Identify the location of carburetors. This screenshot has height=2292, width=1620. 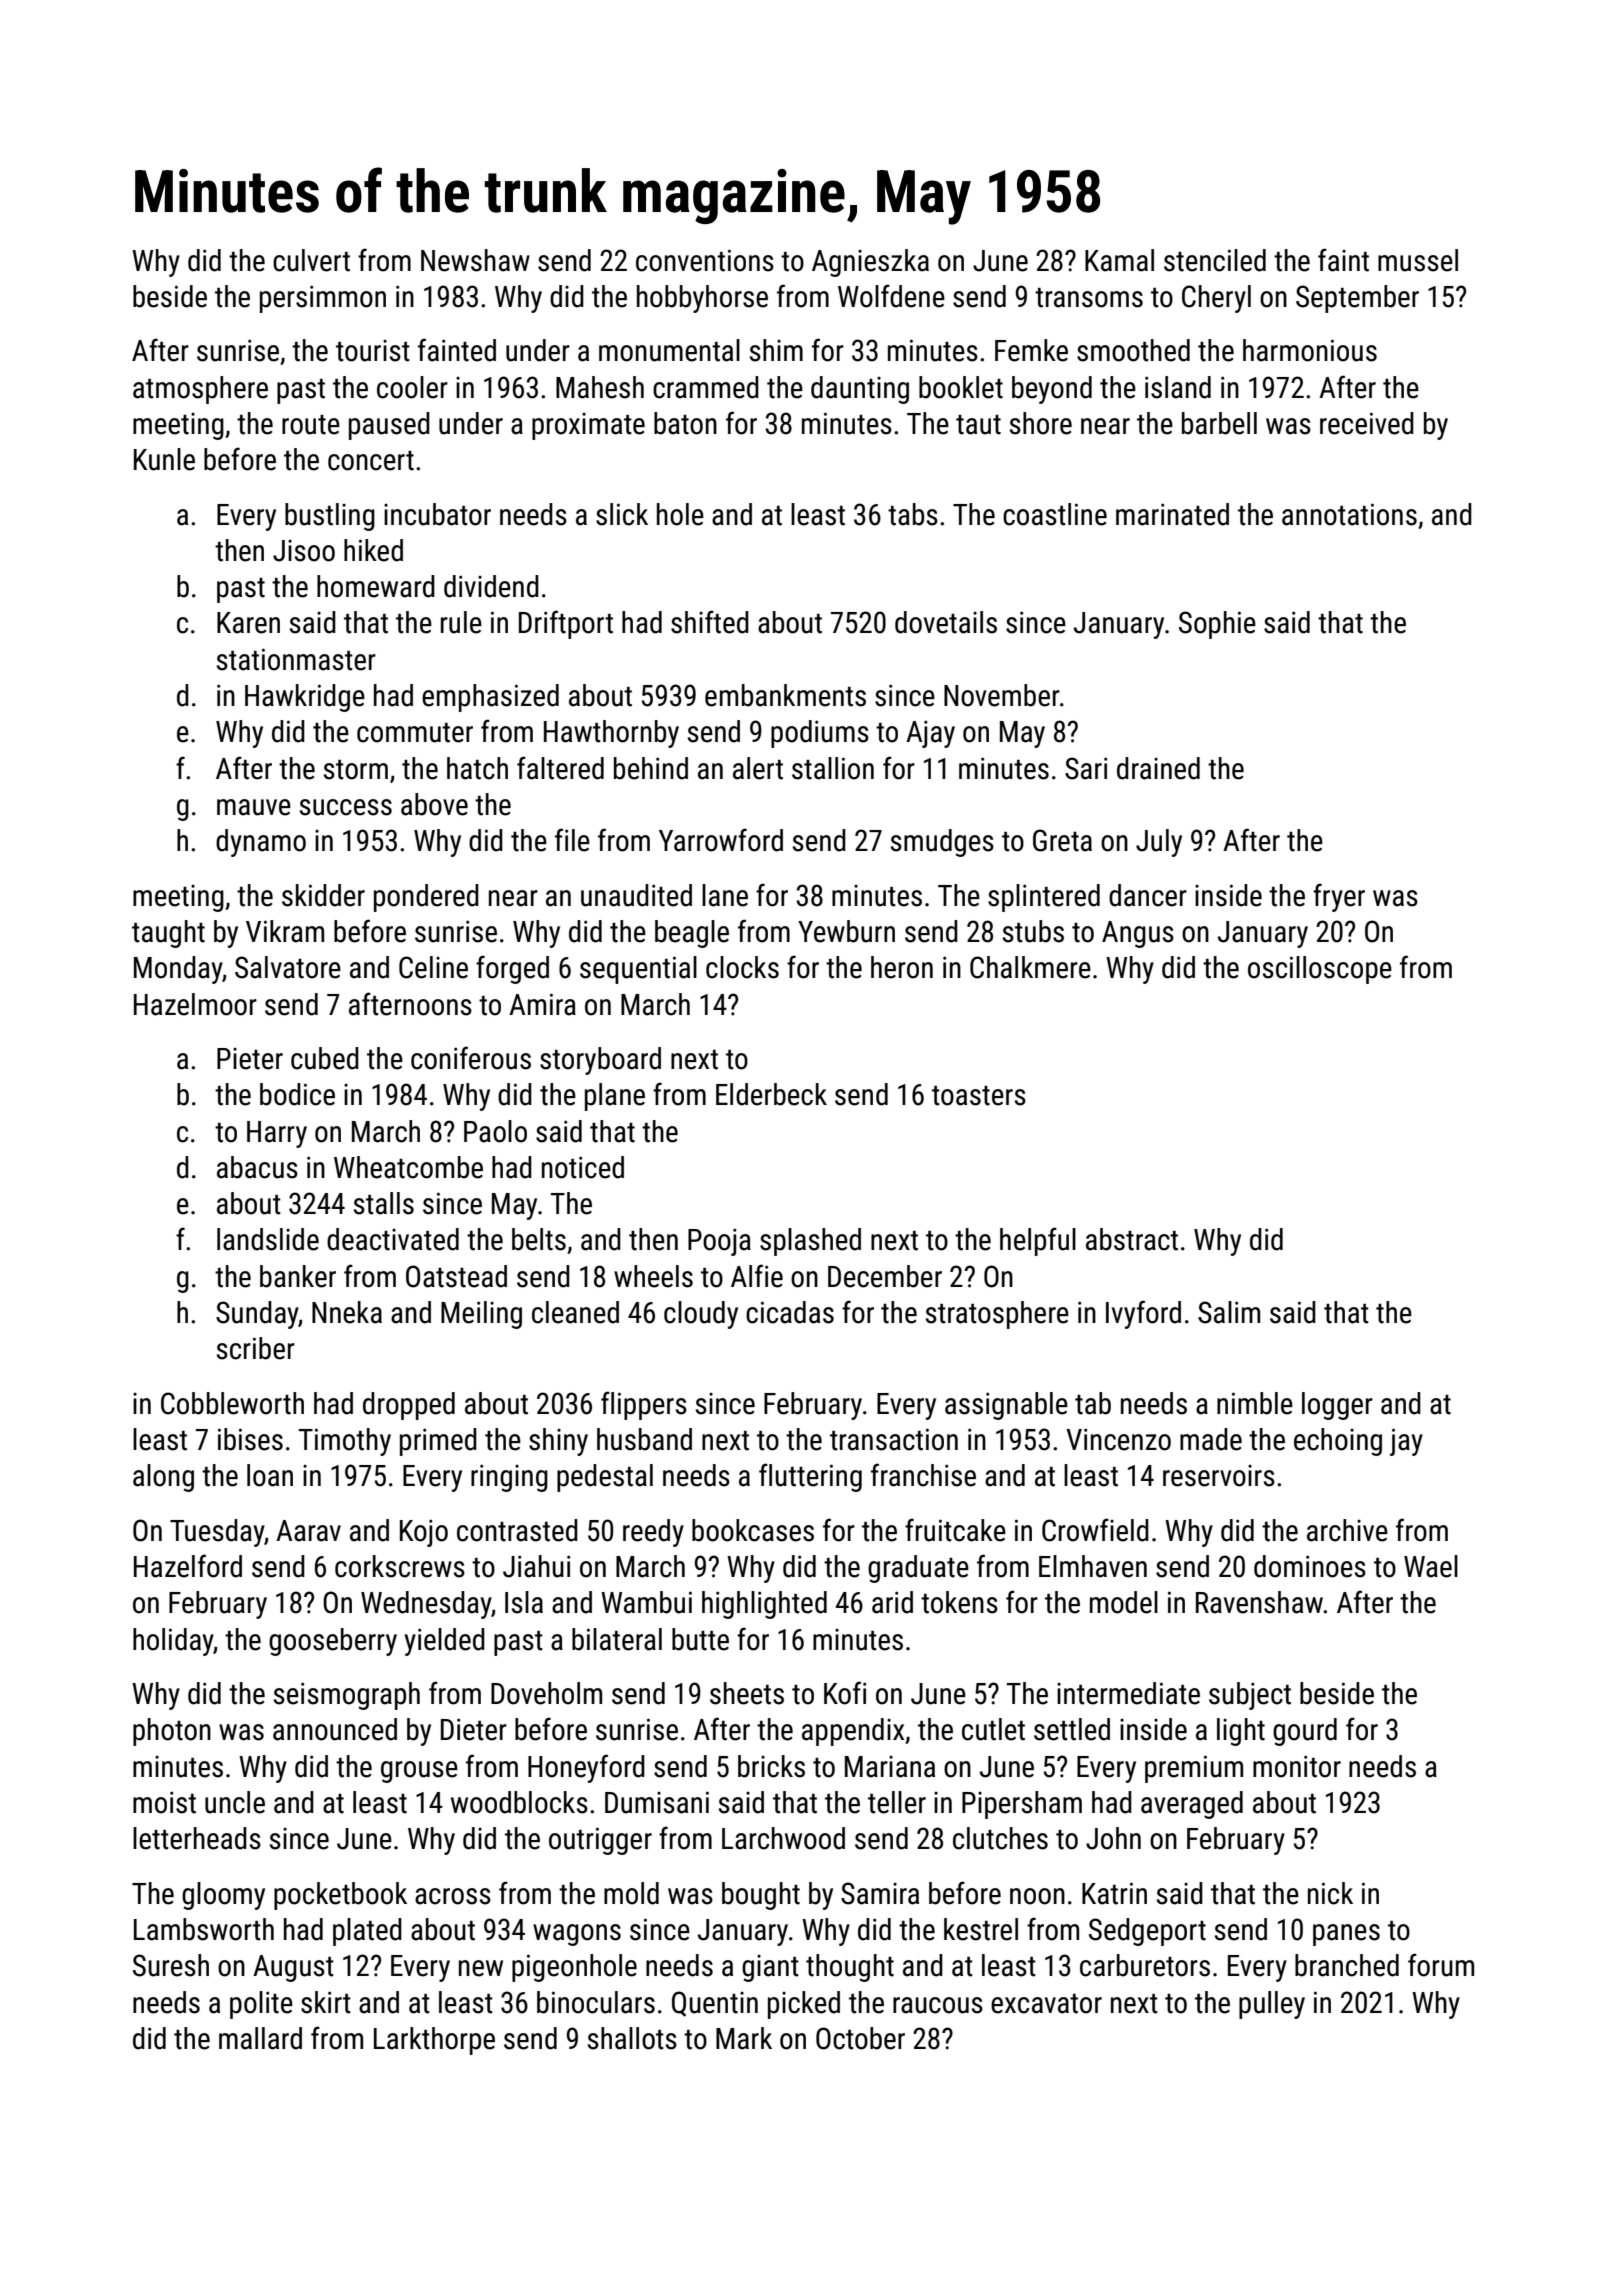
(1145, 1965).
